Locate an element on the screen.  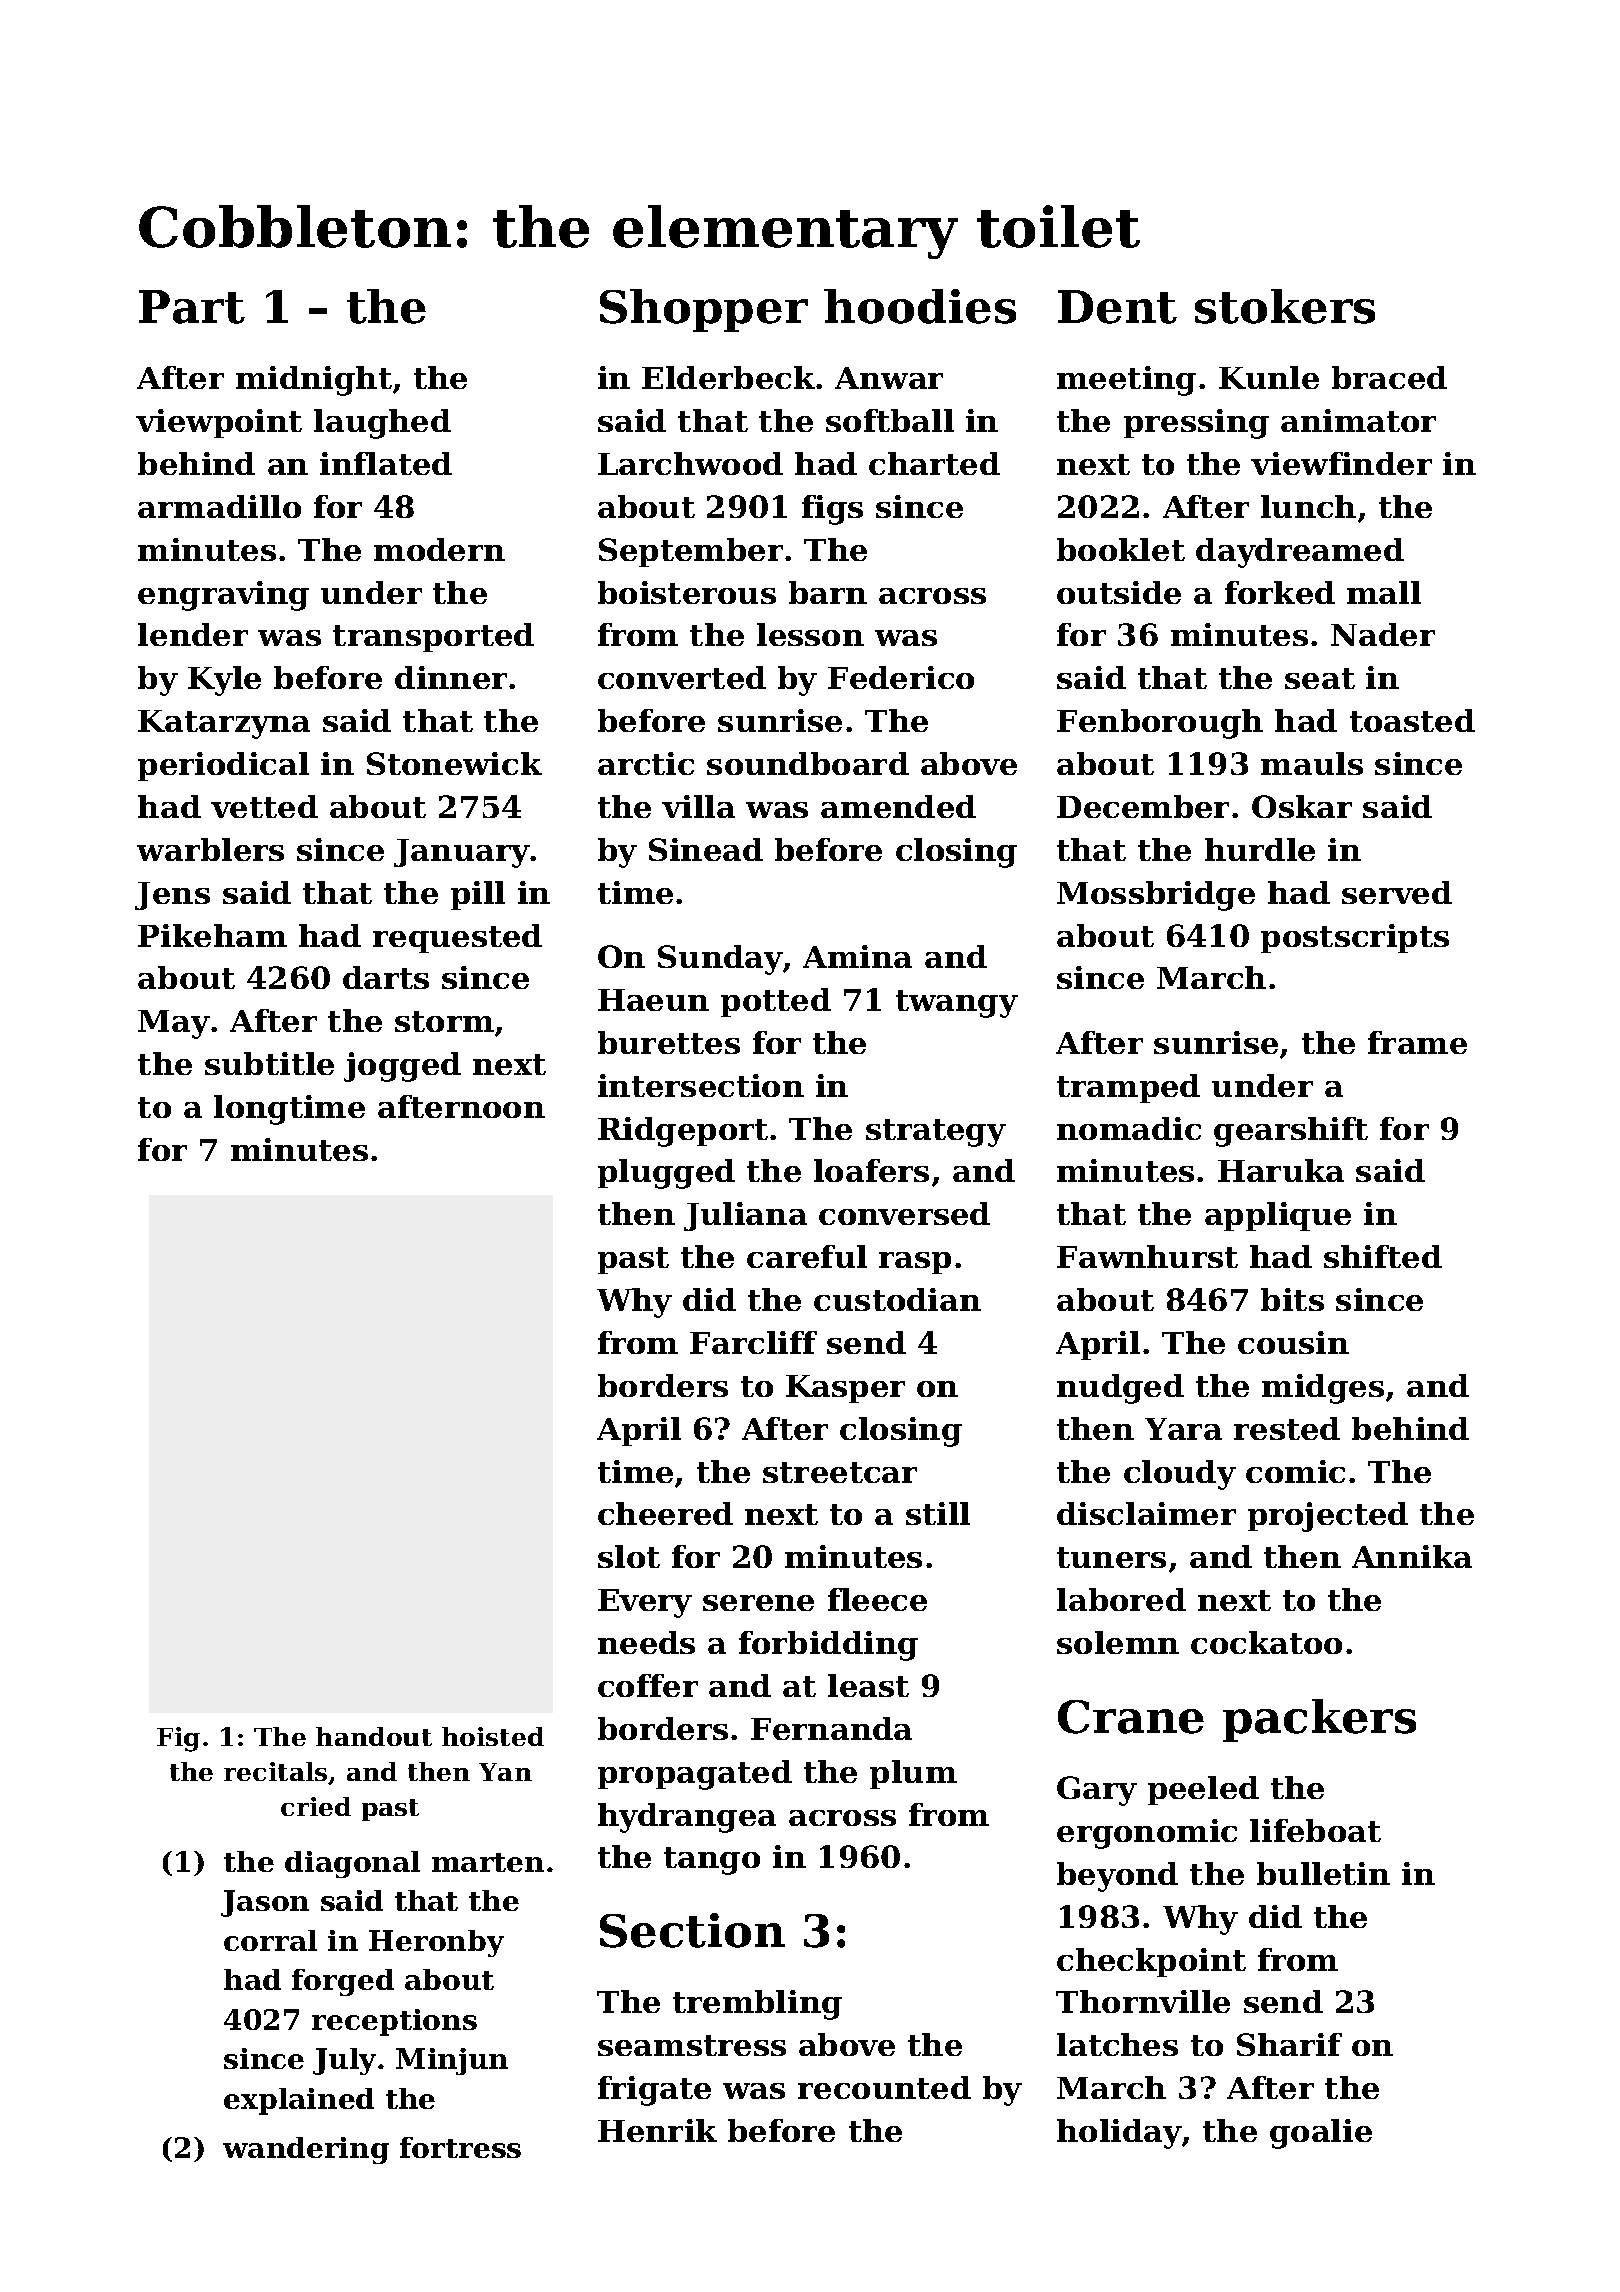
recitals is located at coordinates (276, 1773).
